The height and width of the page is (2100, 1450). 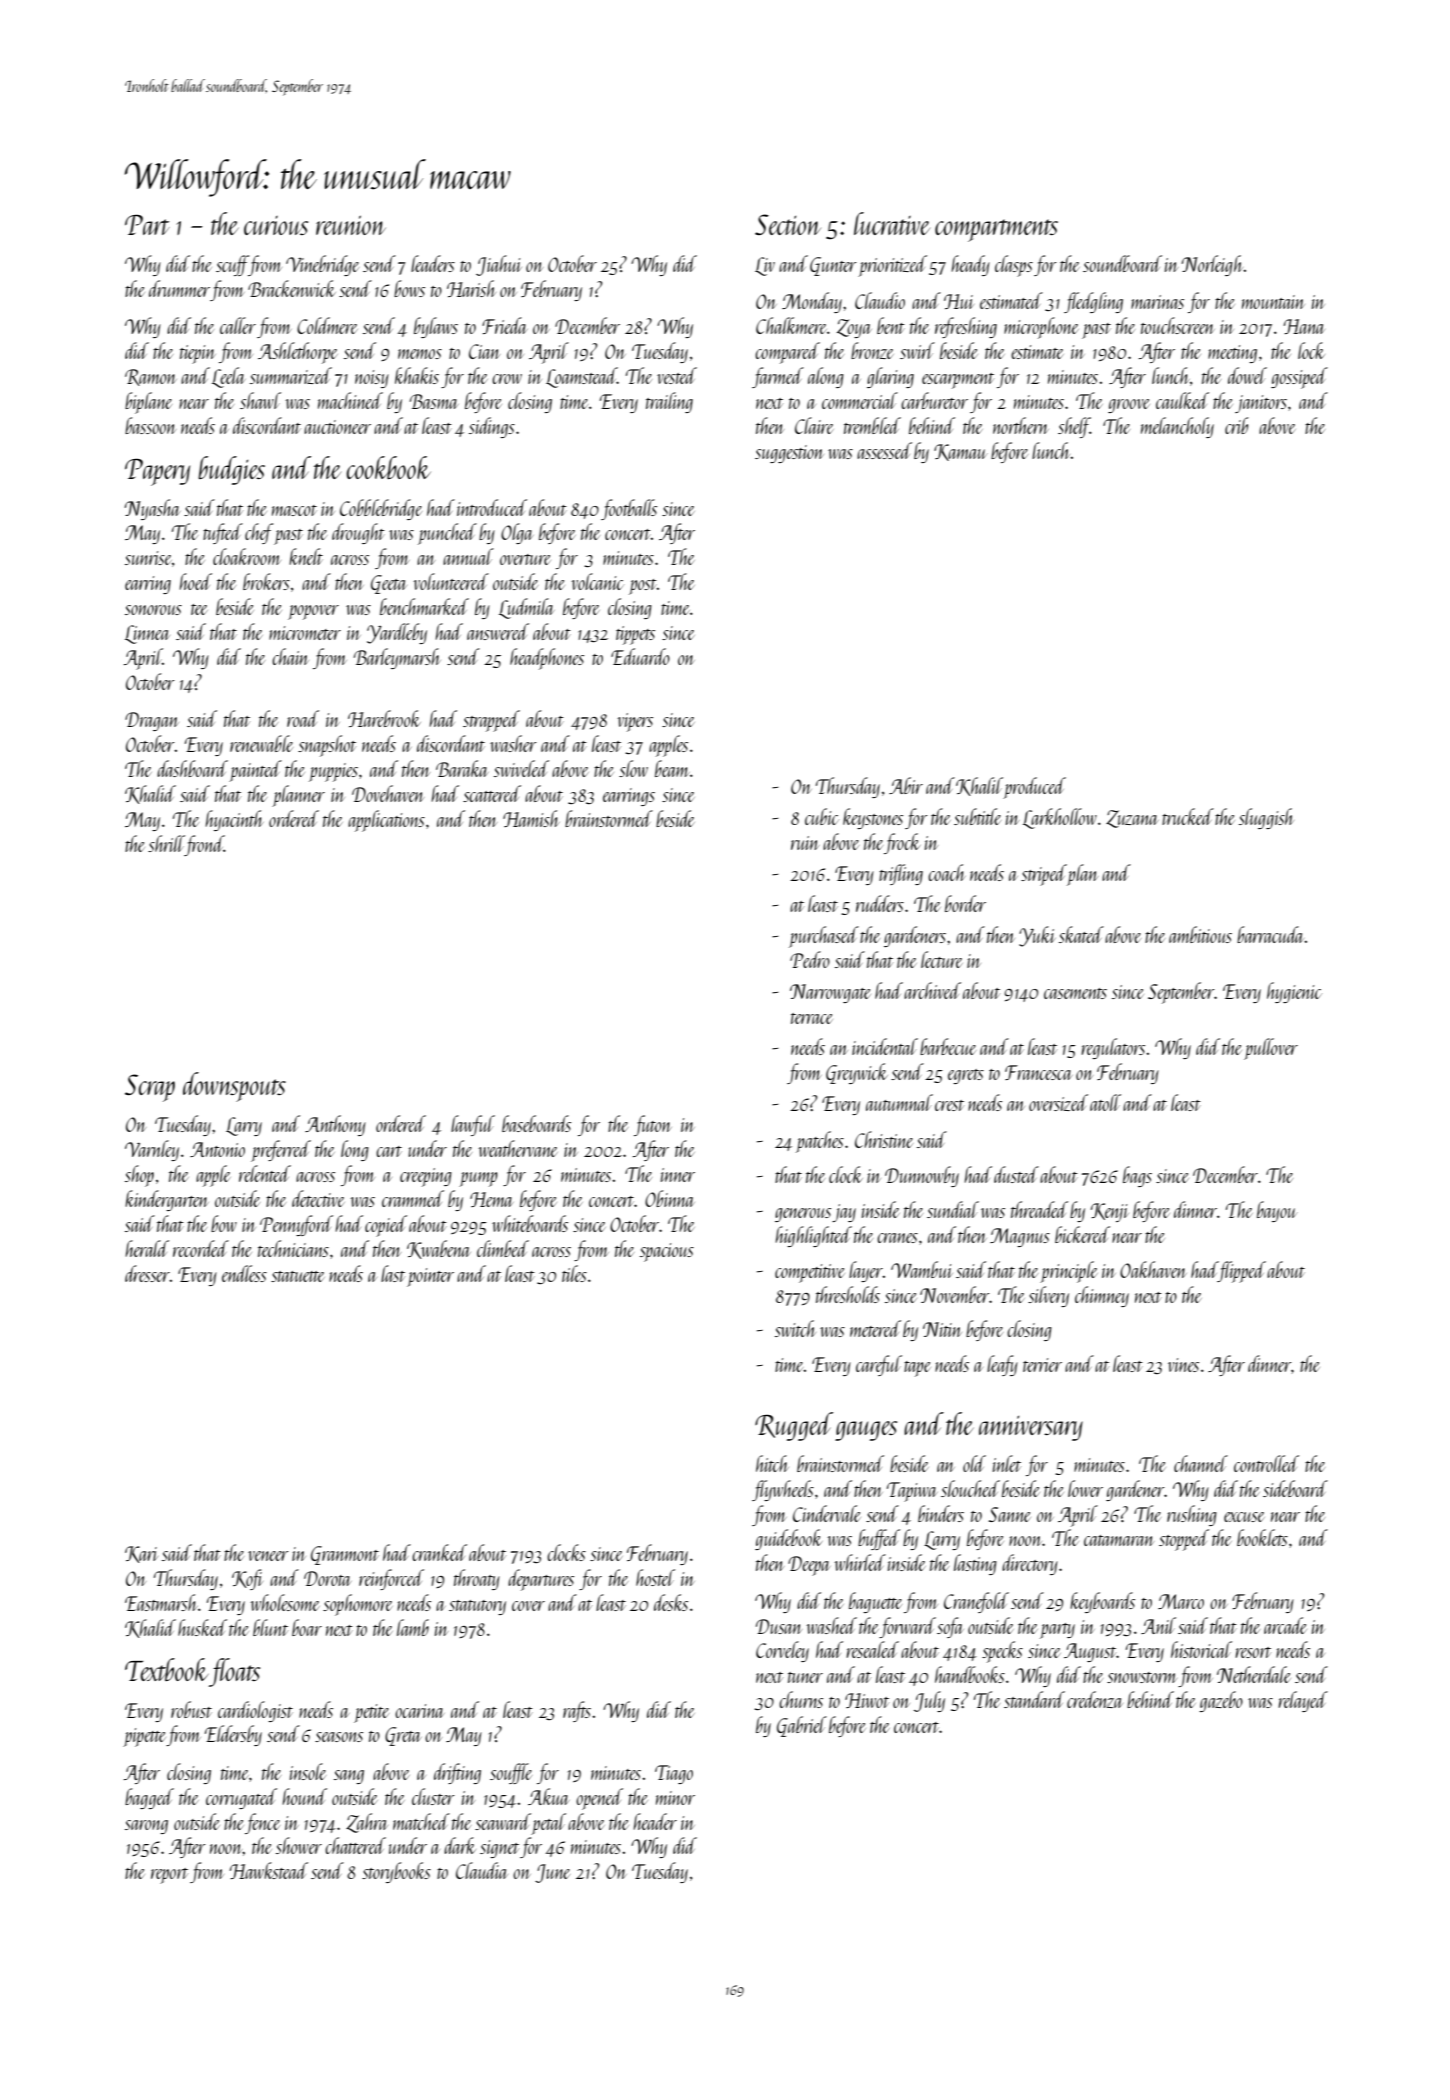 What do you see at coordinates (670, 1198) in the page?
I see `Obinna` at bounding box center [670, 1198].
